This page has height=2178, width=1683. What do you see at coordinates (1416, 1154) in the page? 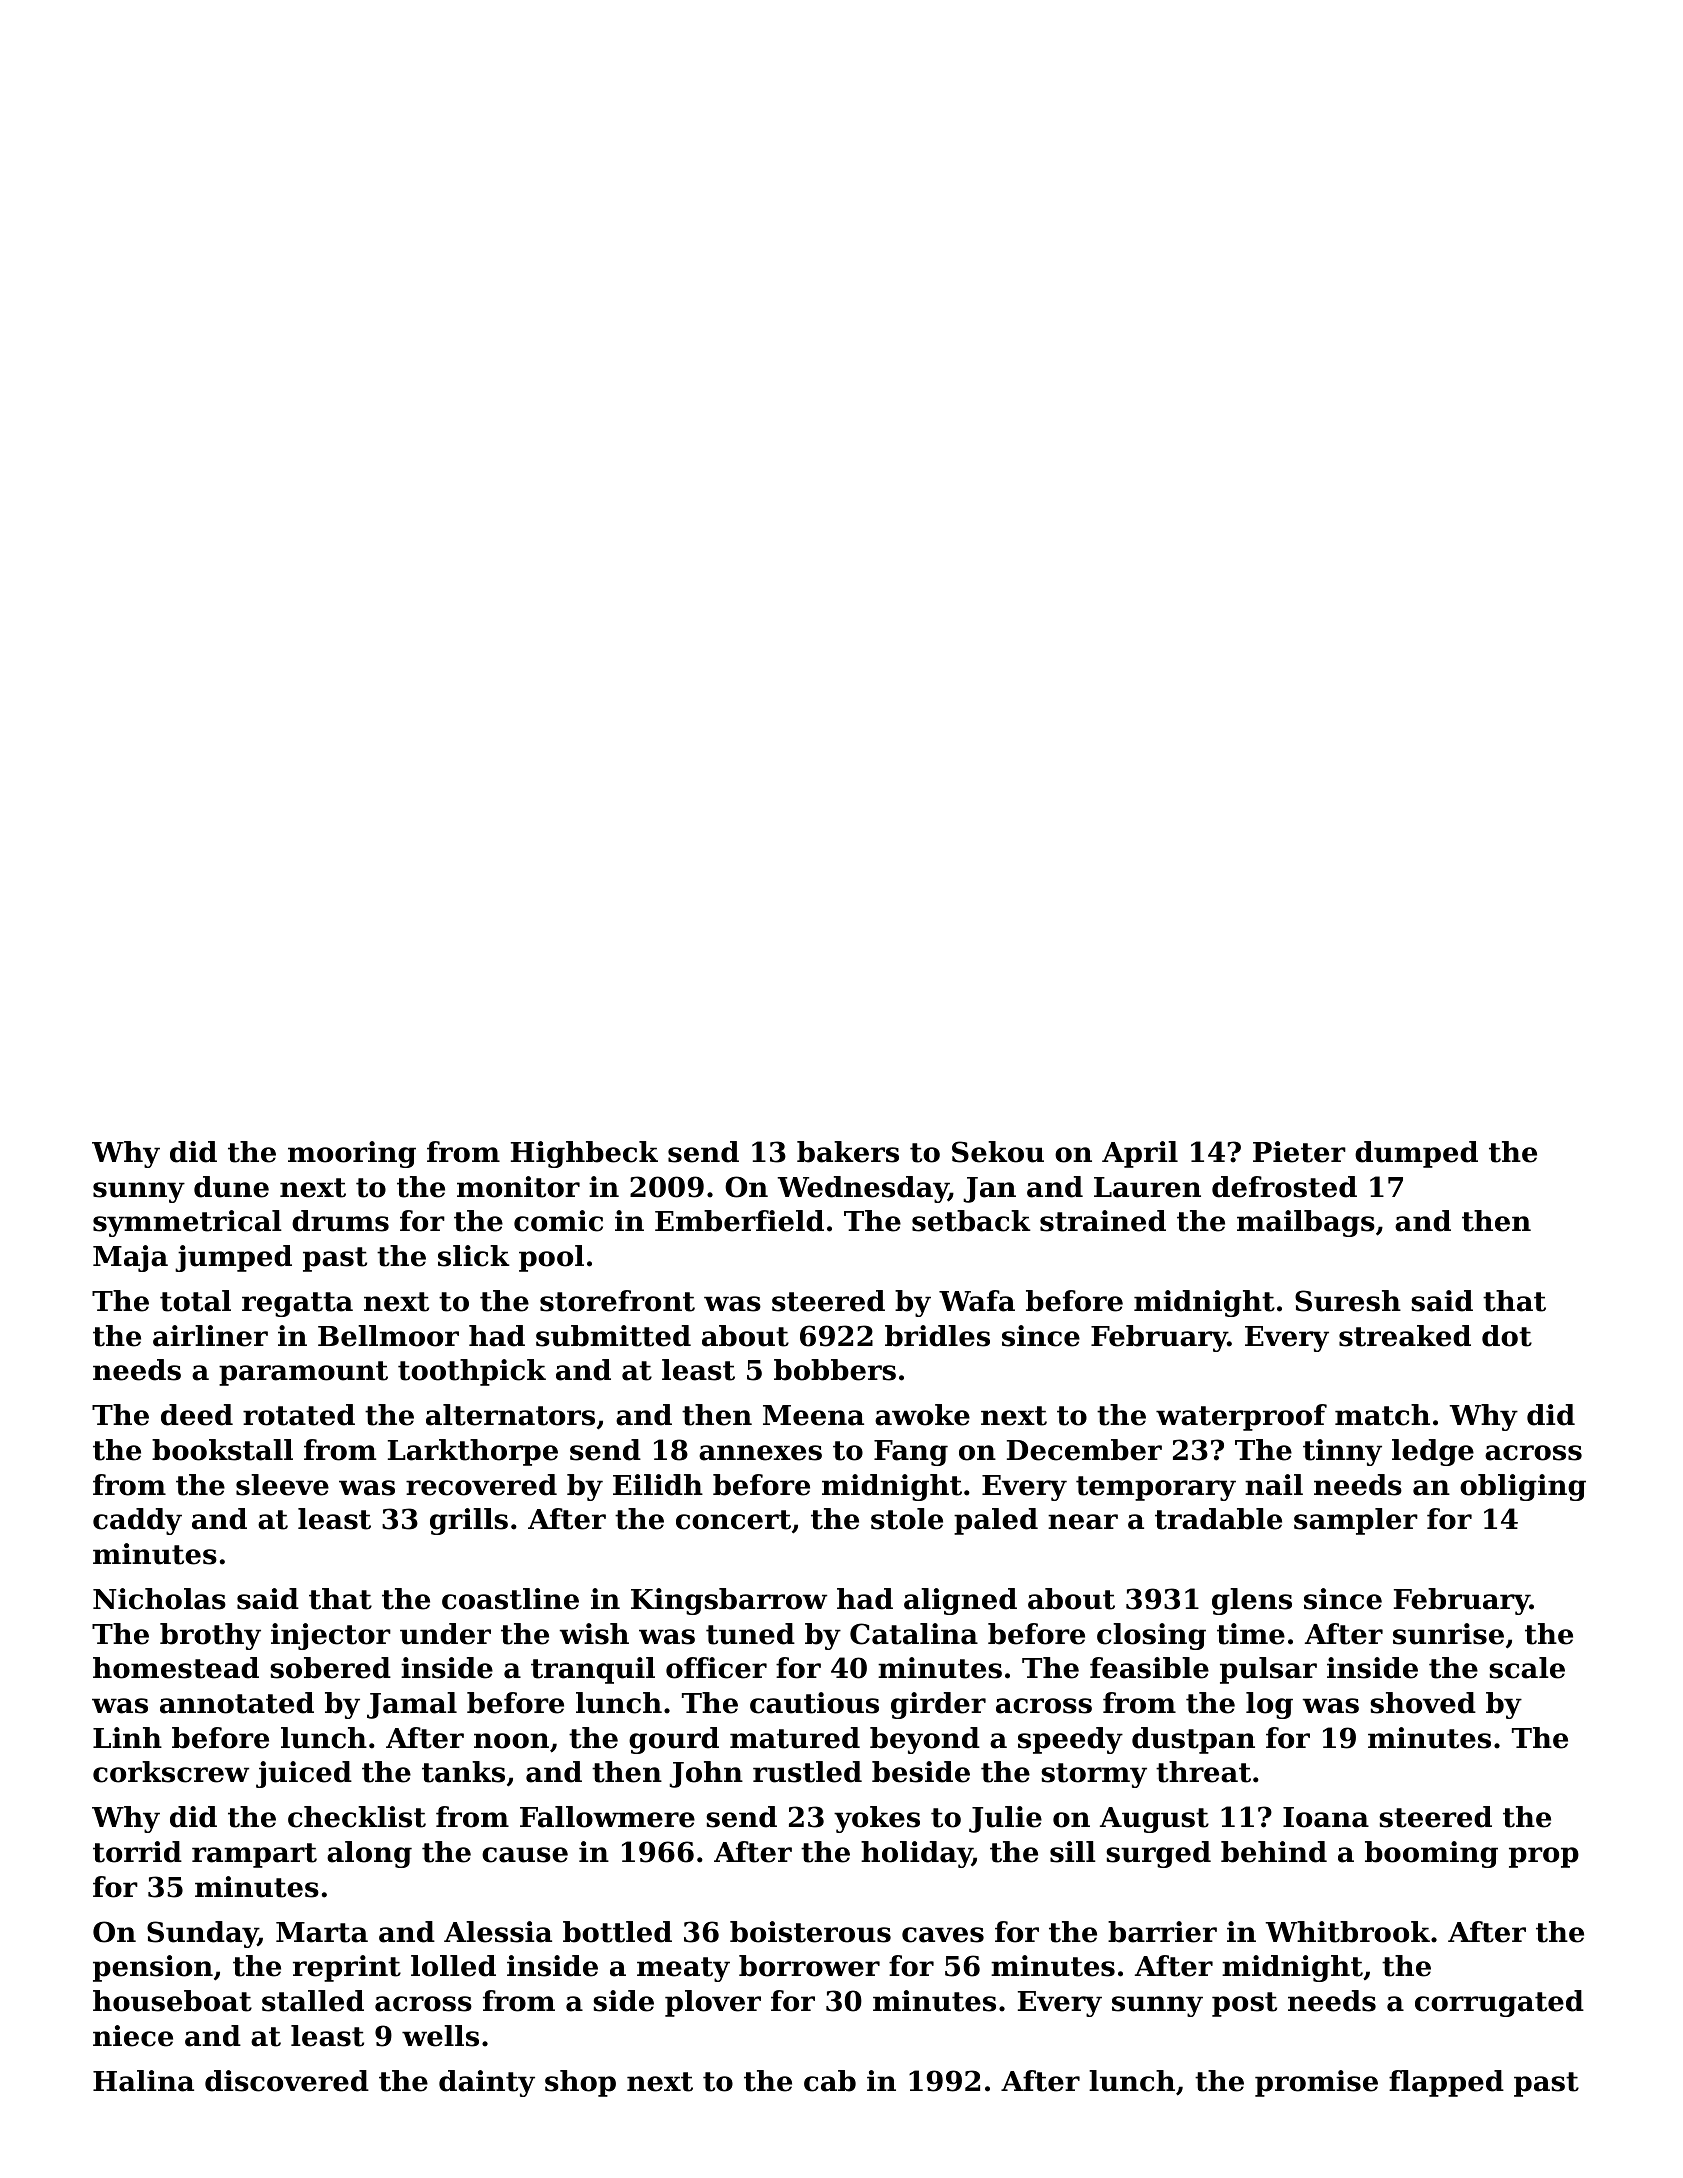
I see `dumped` at bounding box center [1416, 1154].
